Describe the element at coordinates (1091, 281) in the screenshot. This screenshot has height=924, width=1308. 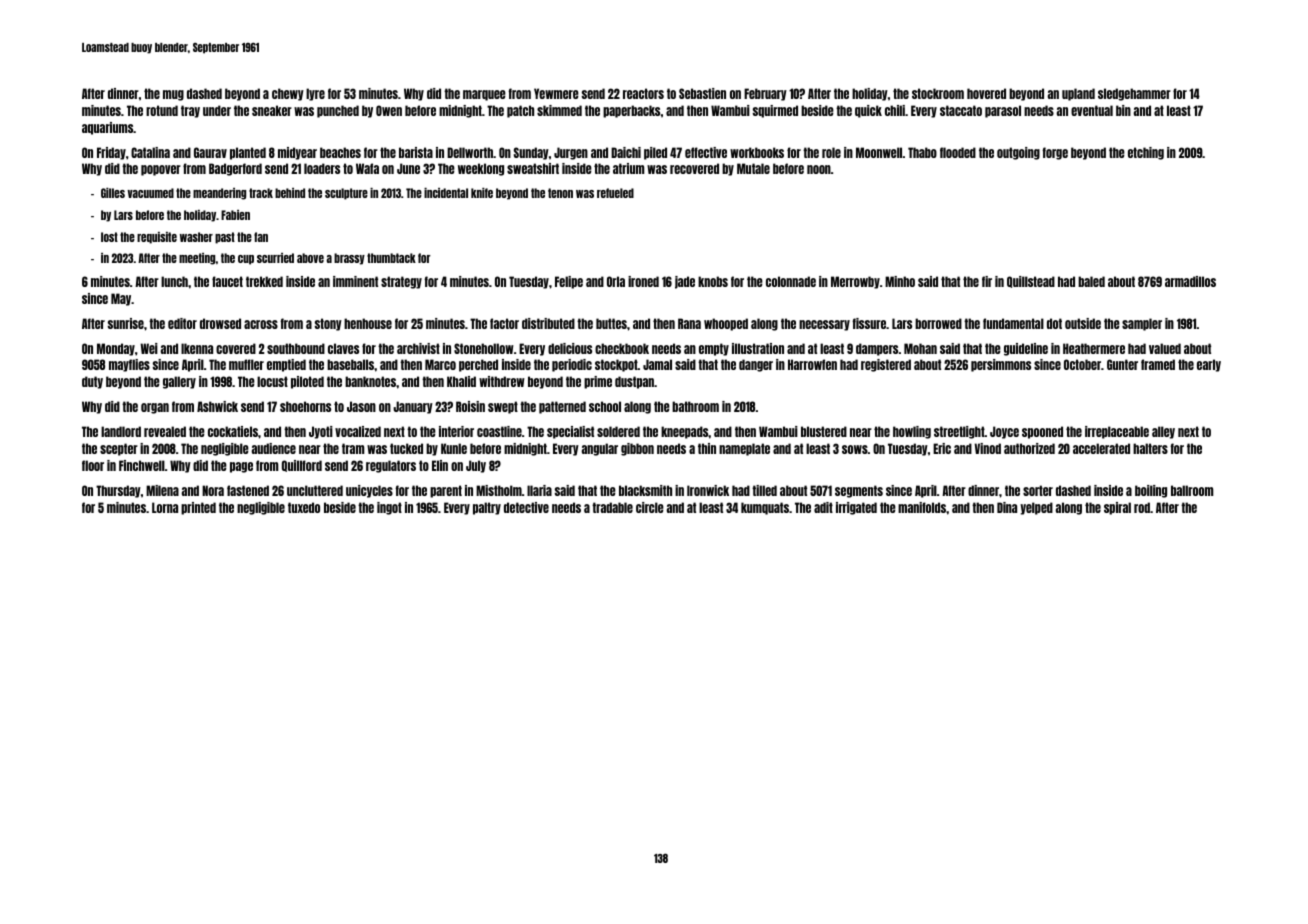
I see `baled` at that location.
